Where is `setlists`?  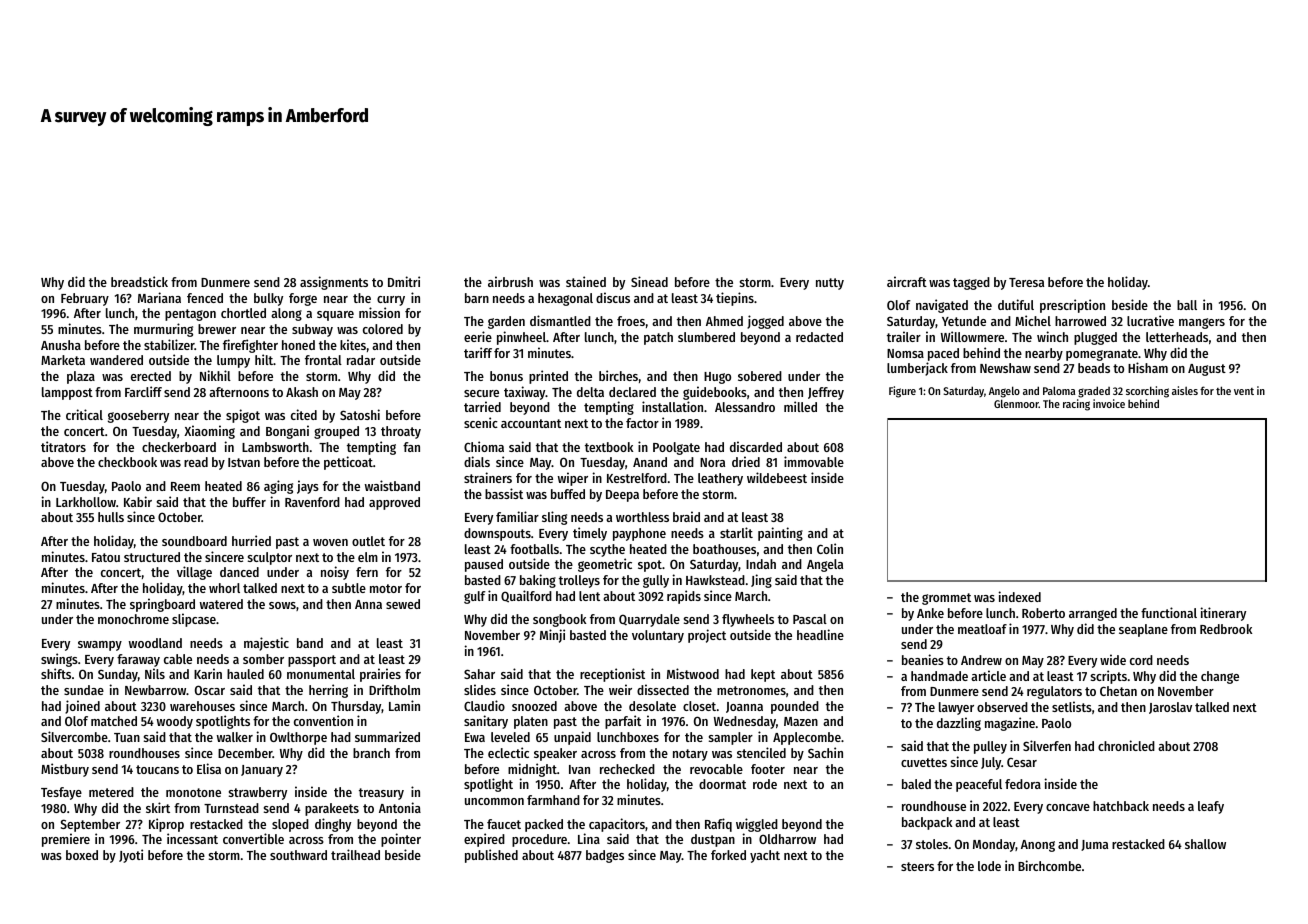
setlists is located at coordinates (1072, 706).
